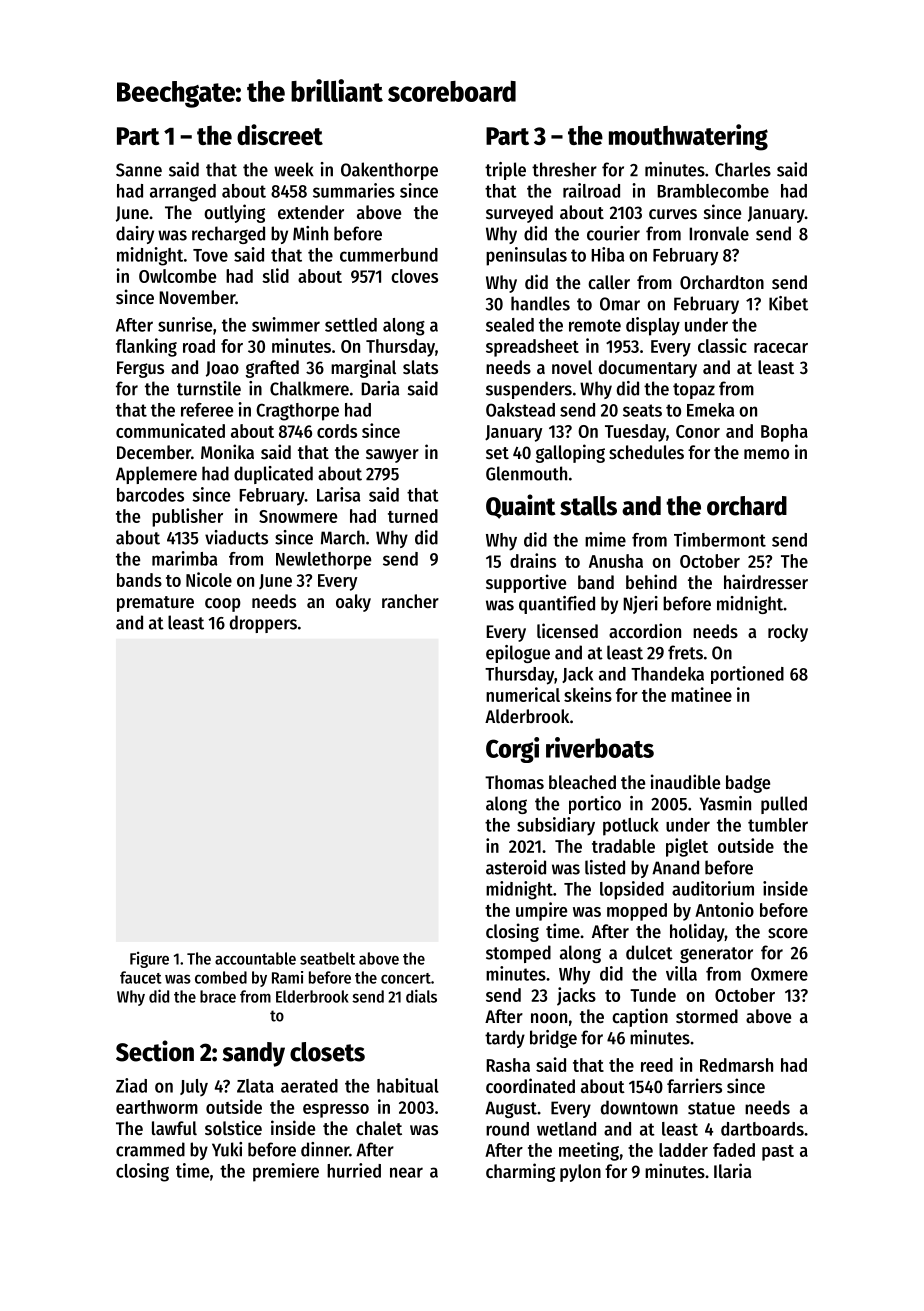  What do you see at coordinates (505, 171) in the screenshot?
I see `triple` at bounding box center [505, 171].
